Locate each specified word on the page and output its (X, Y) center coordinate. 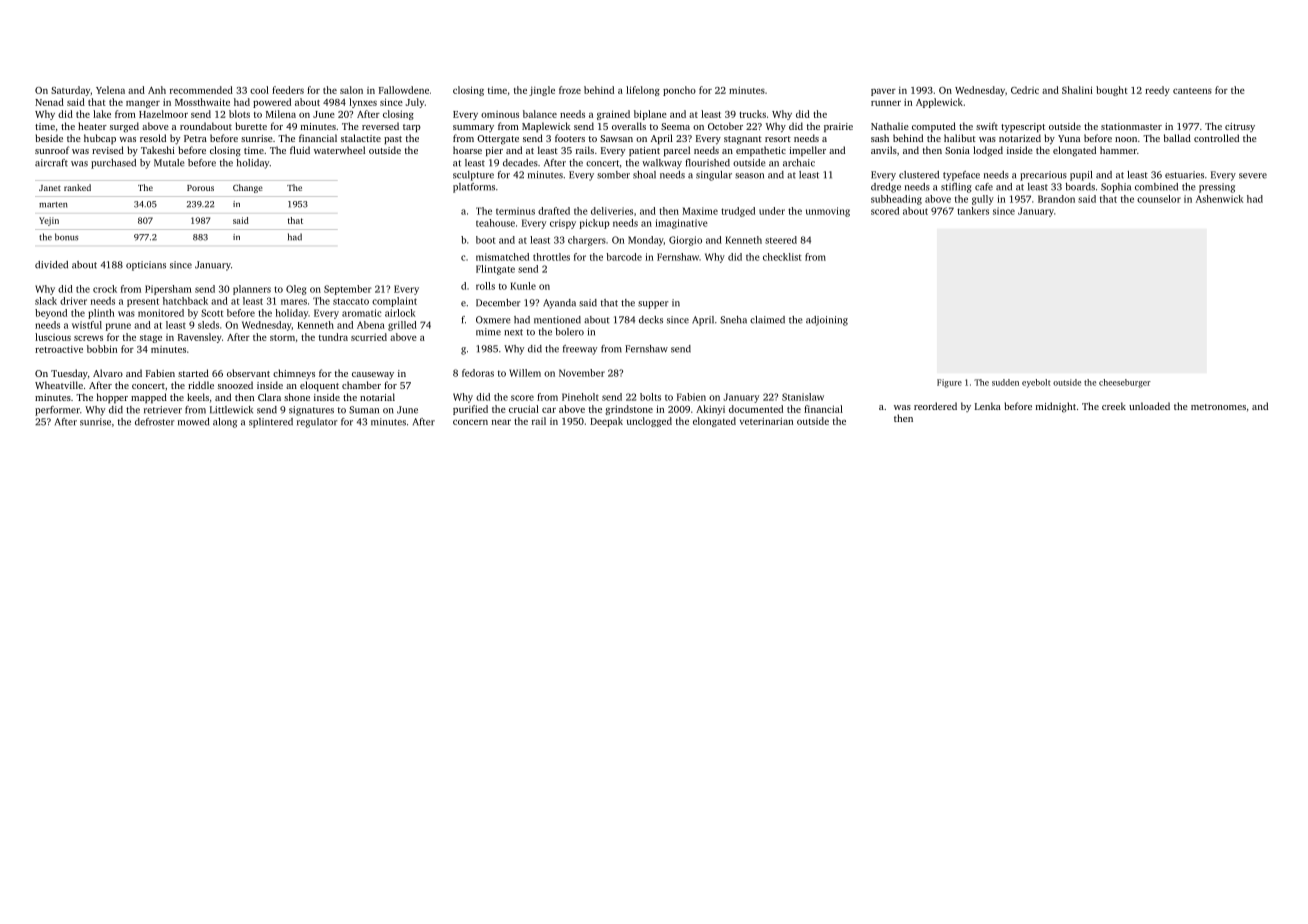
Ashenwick (1219, 199)
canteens (1192, 91)
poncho (679, 91)
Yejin (49, 221)
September (347, 290)
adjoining (827, 321)
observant (248, 373)
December (498, 303)
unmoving (828, 212)
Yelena (110, 90)
